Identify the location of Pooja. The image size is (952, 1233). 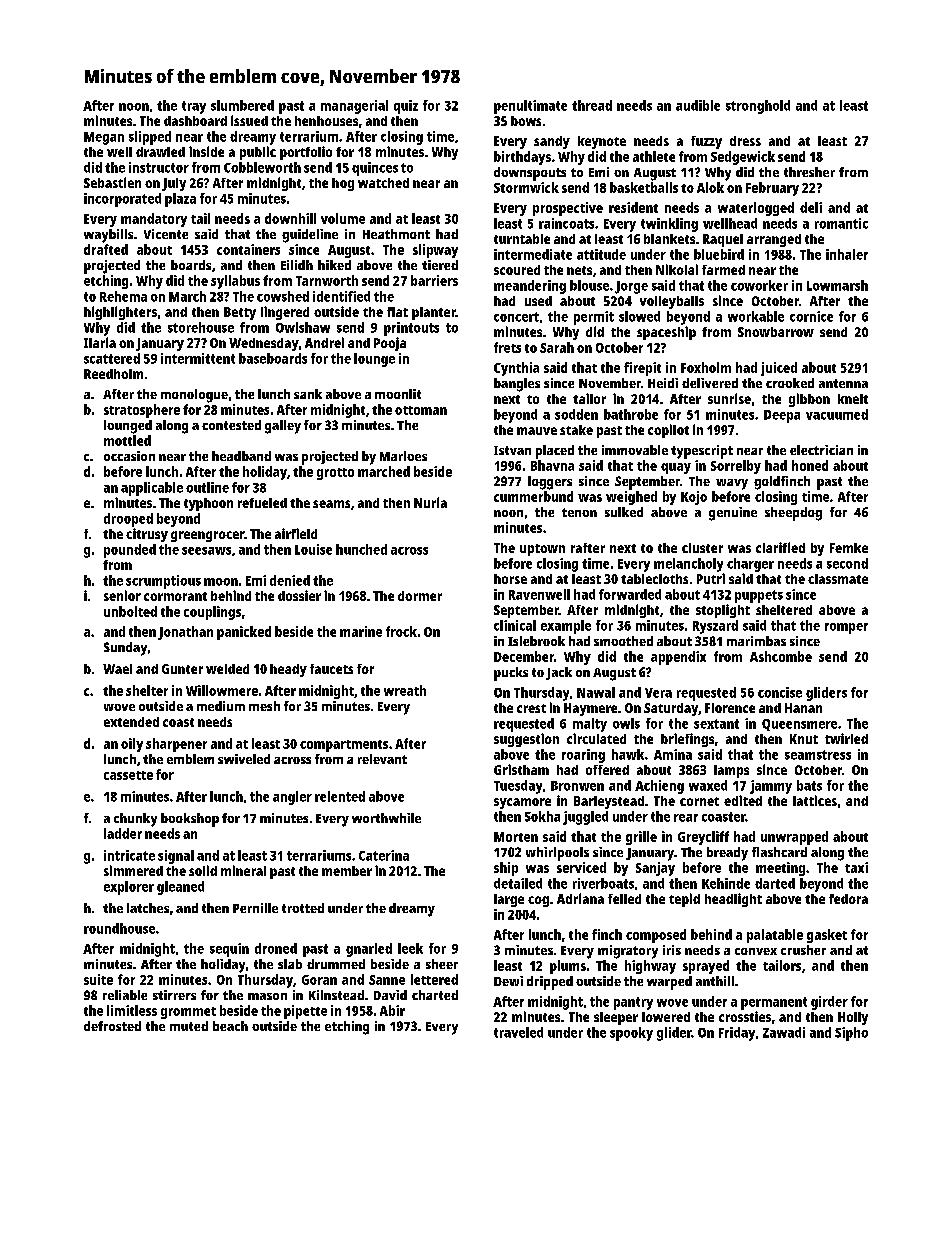
(390, 344).
